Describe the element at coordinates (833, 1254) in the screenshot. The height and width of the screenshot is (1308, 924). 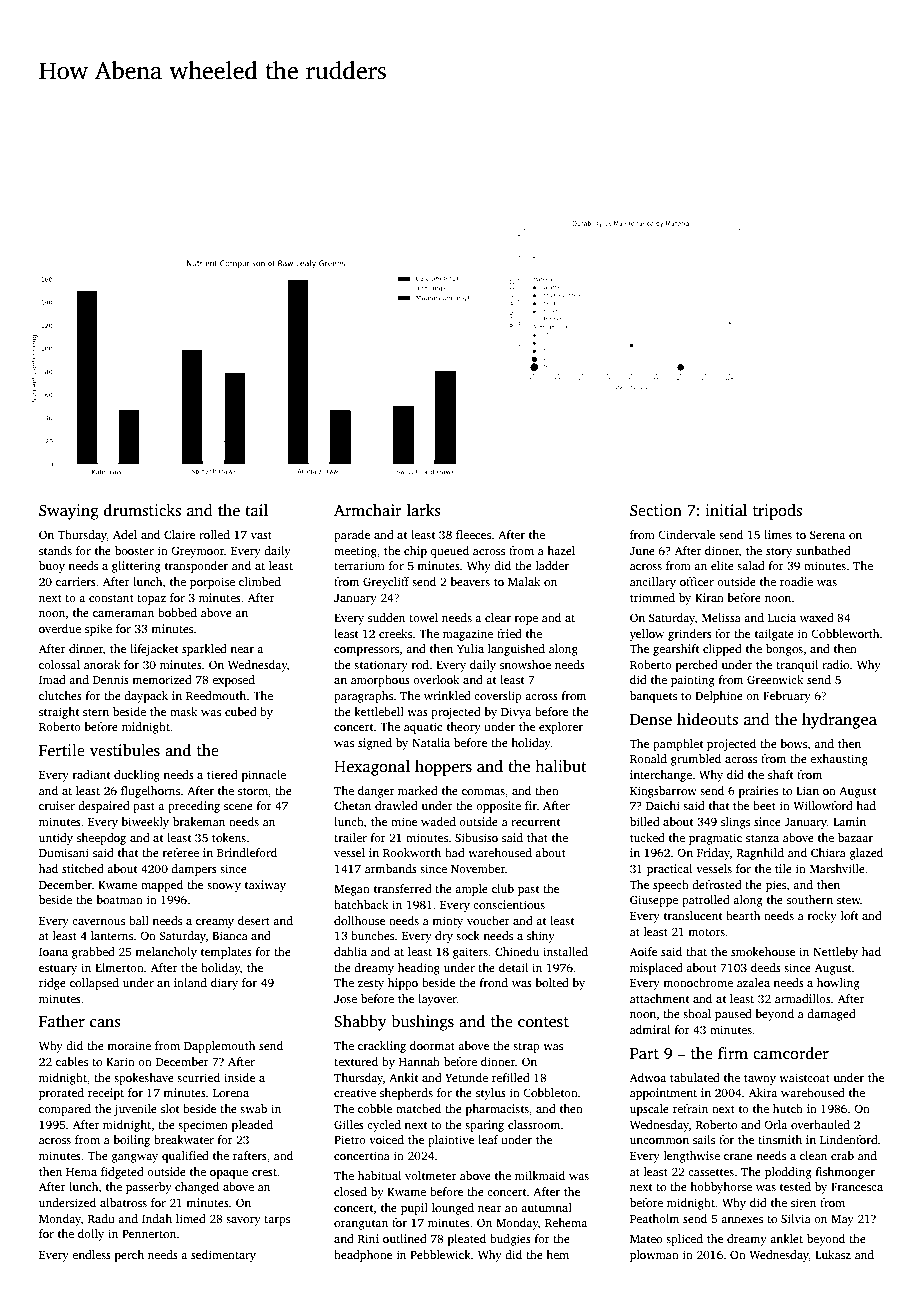
I see `Lukasz` at that location.
